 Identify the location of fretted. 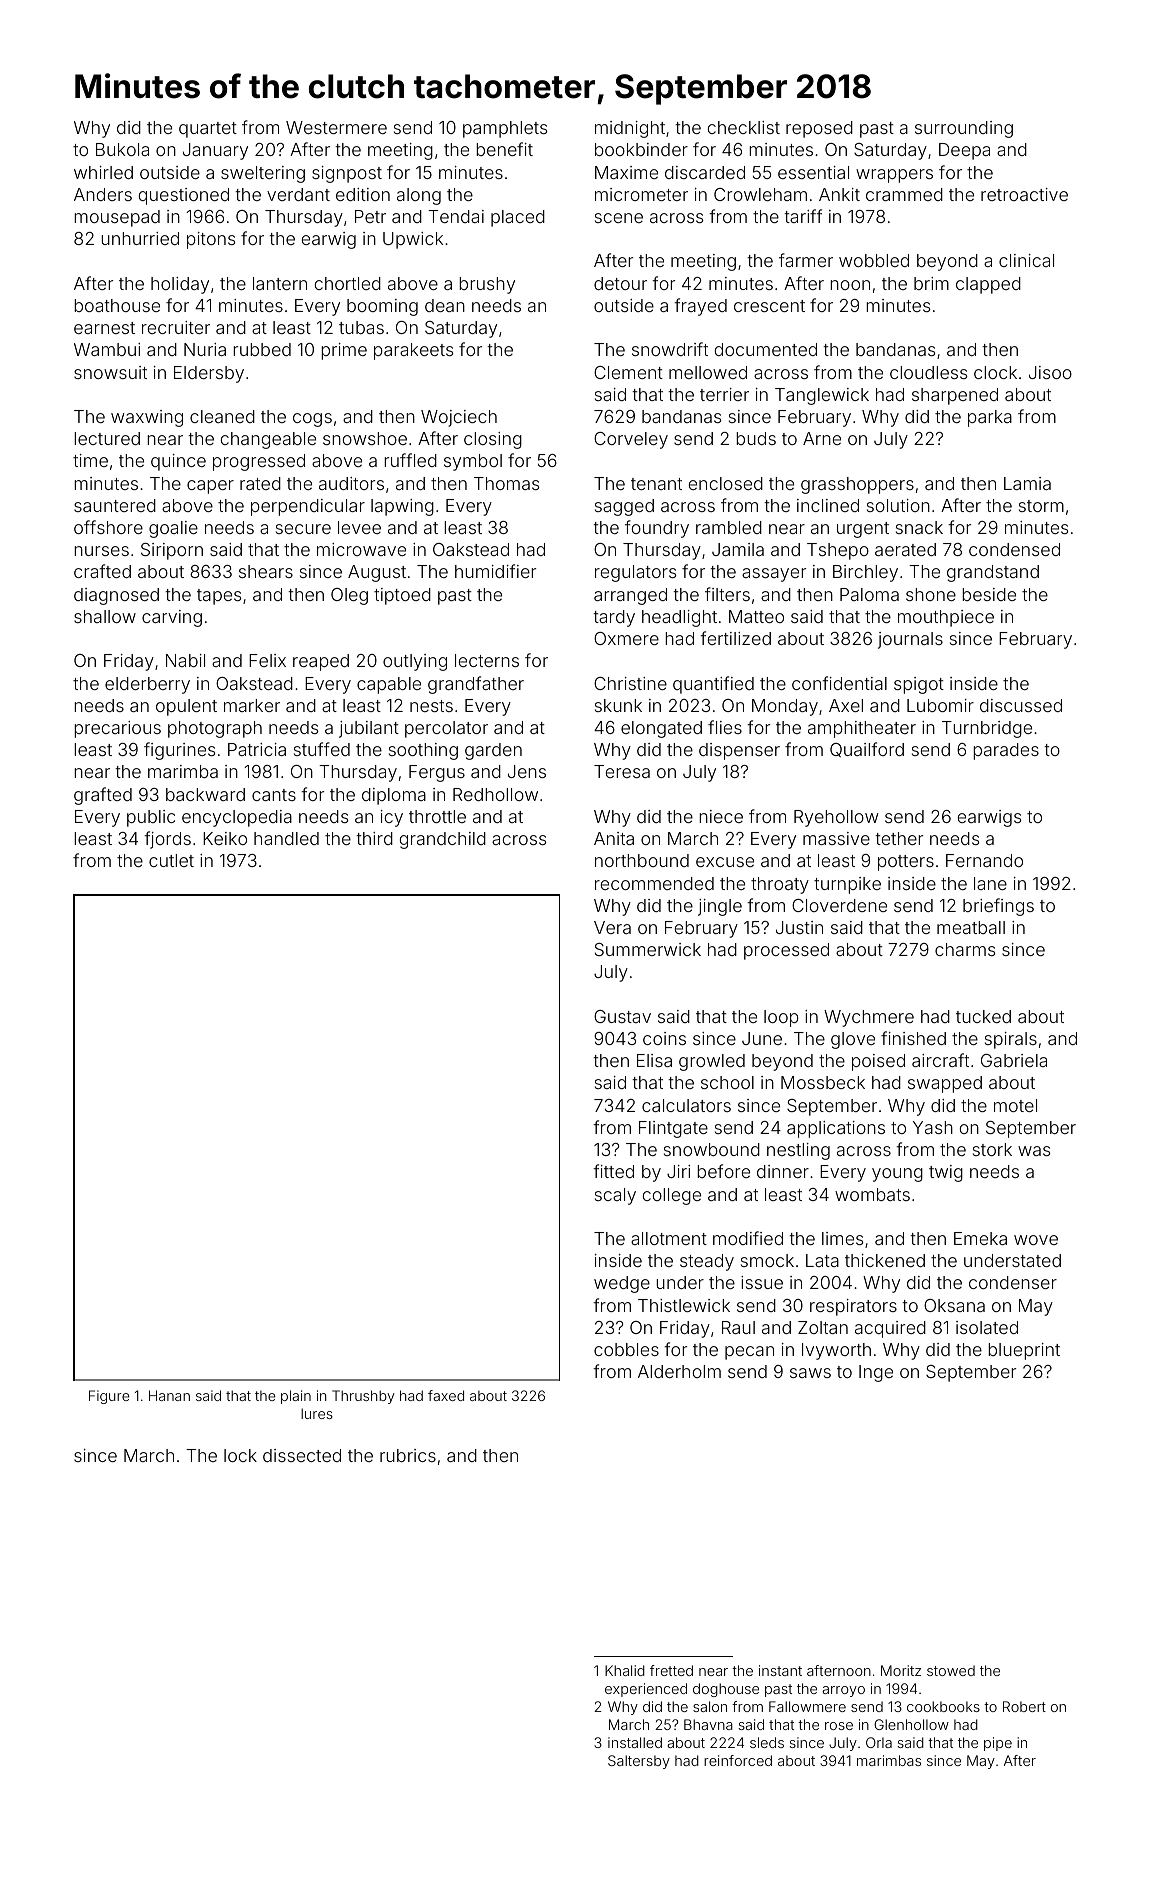
(671, 1670).
